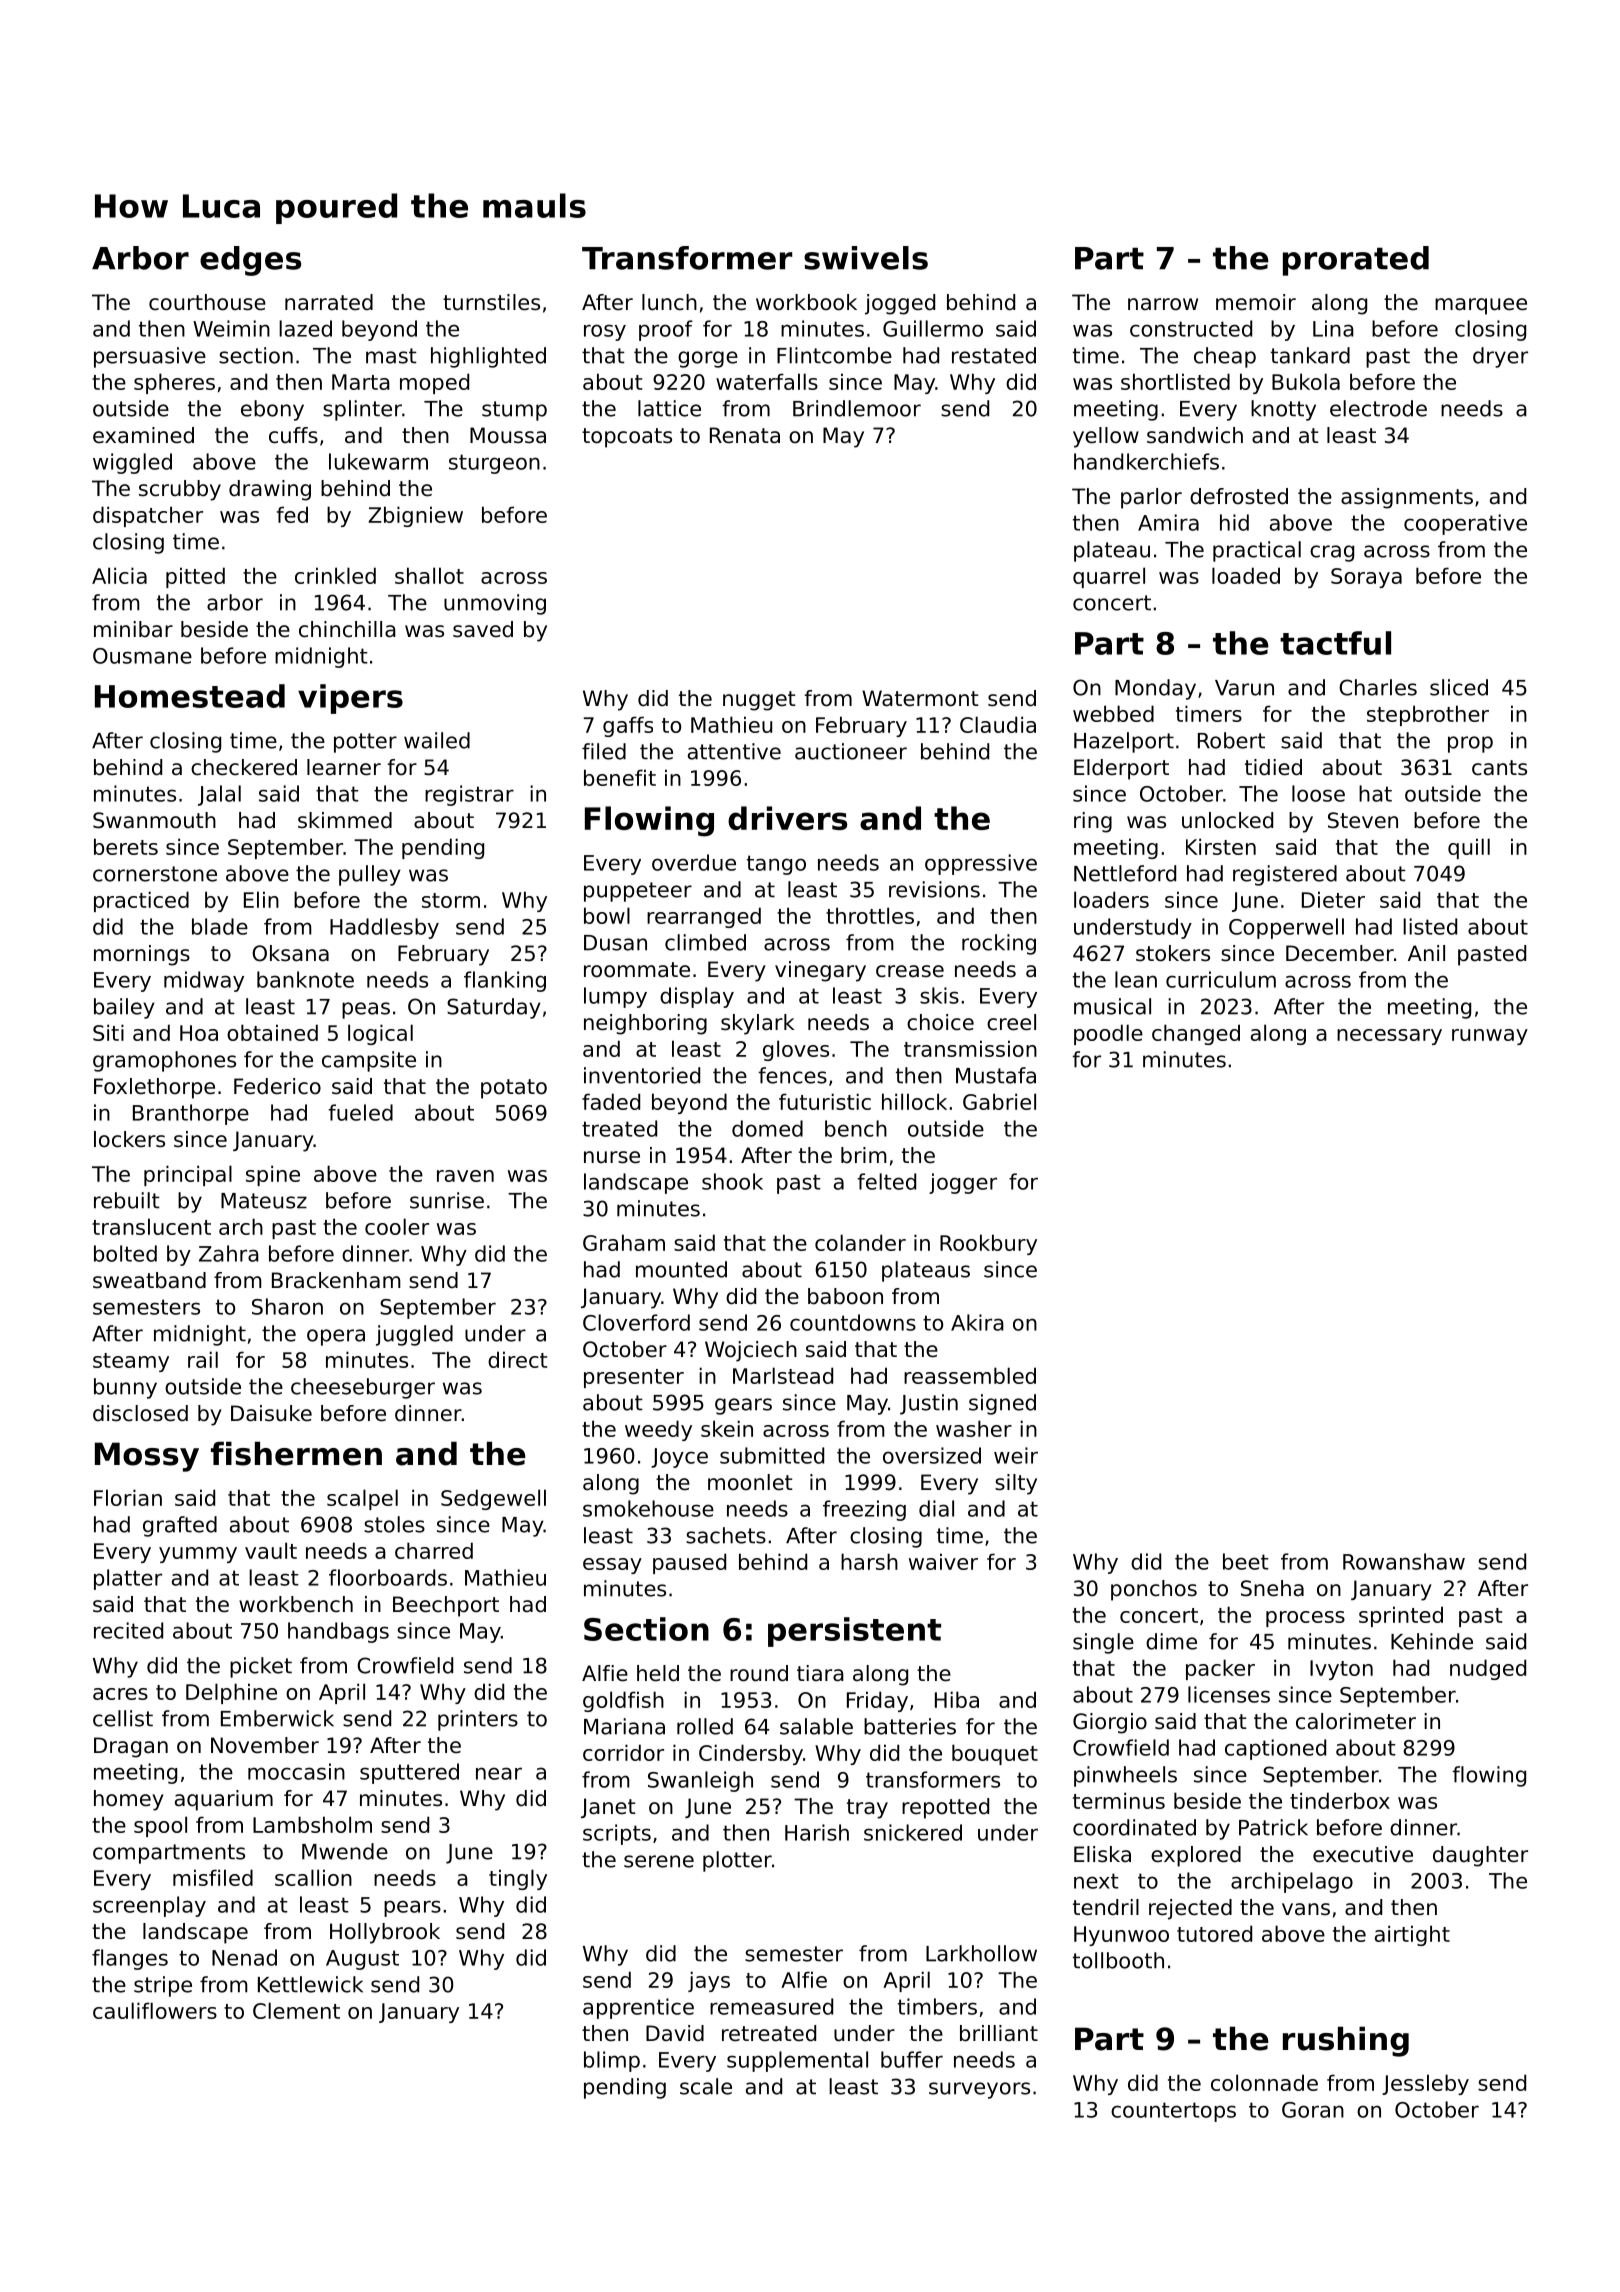 This image has height=2292, width=1620. I want to click on quill, so click(1469, 848).
